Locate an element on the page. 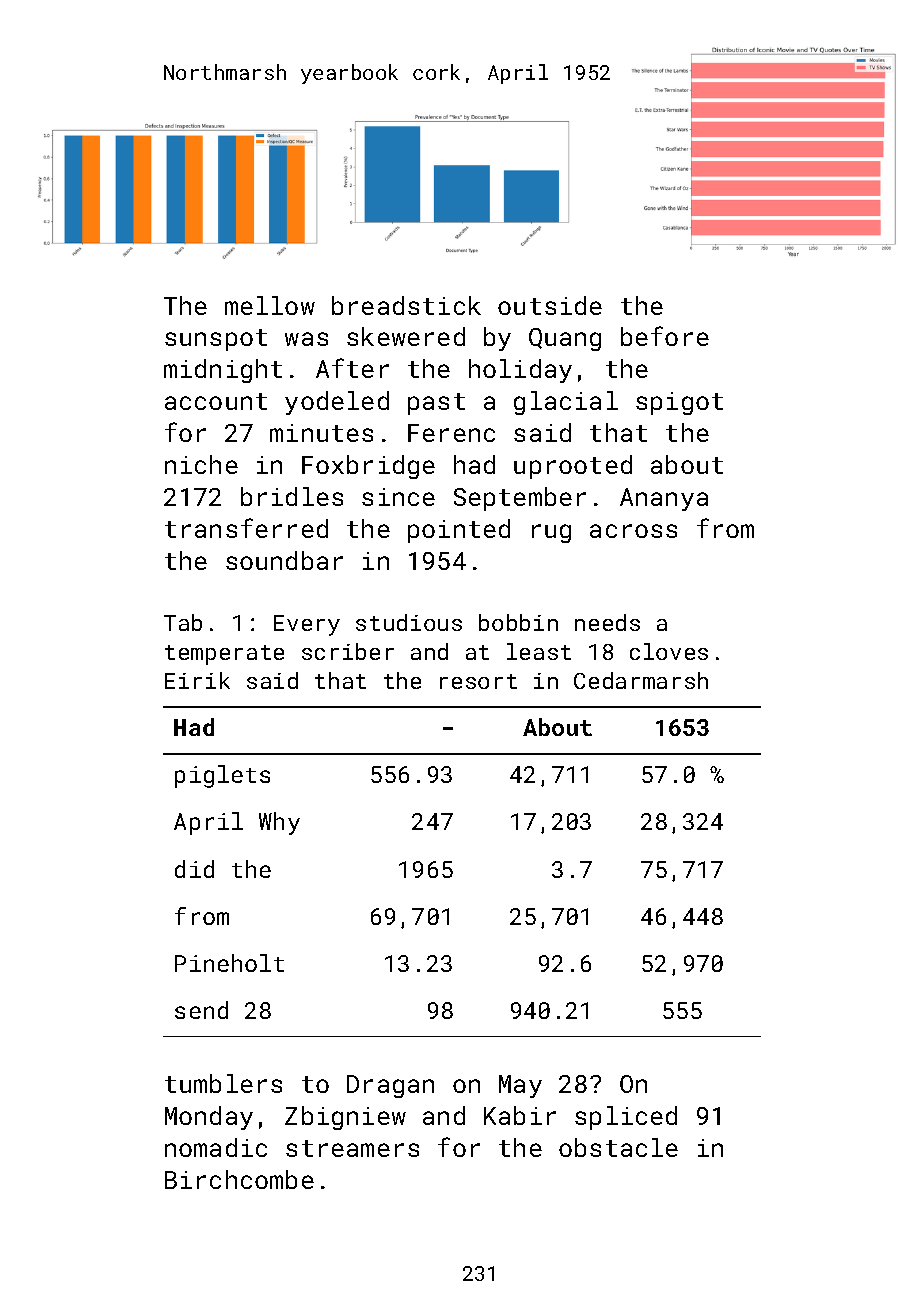 The width and height of the document is (924, 1311). Eirik is located at coordinates (197, 680).
